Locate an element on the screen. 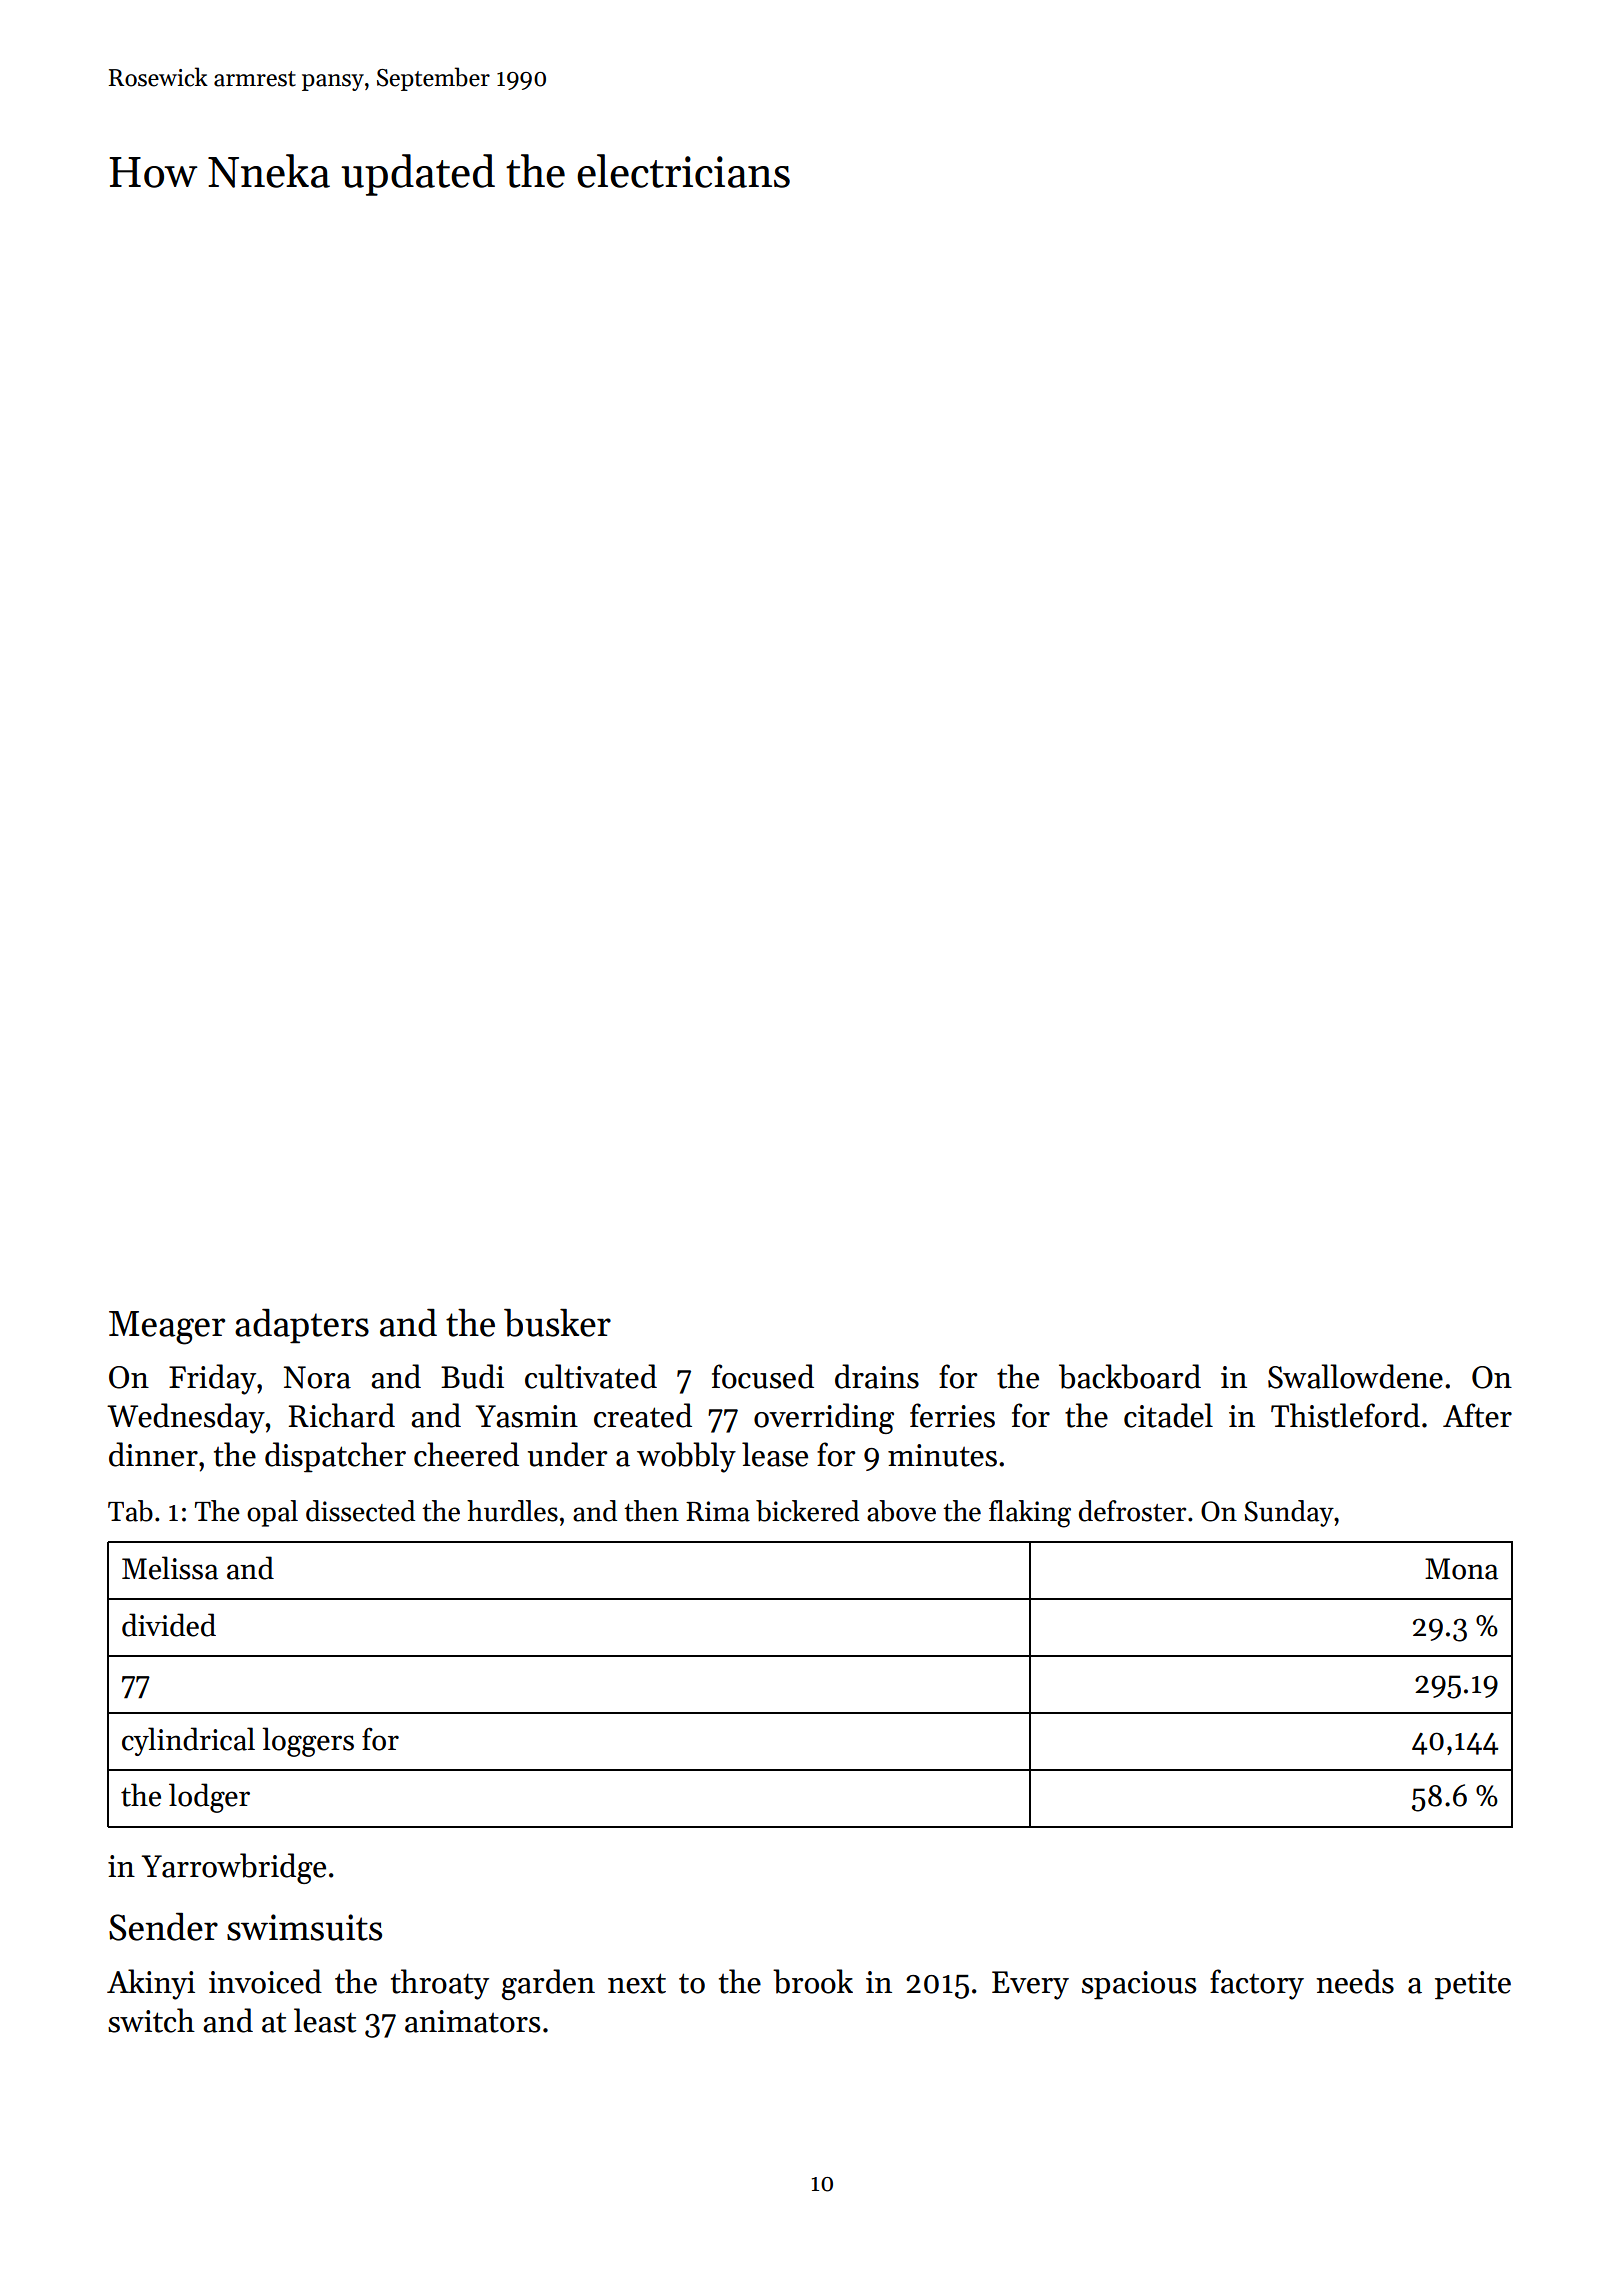 The image size is (1620, 2292). spacious is located at coordinates (1139, 1985).
